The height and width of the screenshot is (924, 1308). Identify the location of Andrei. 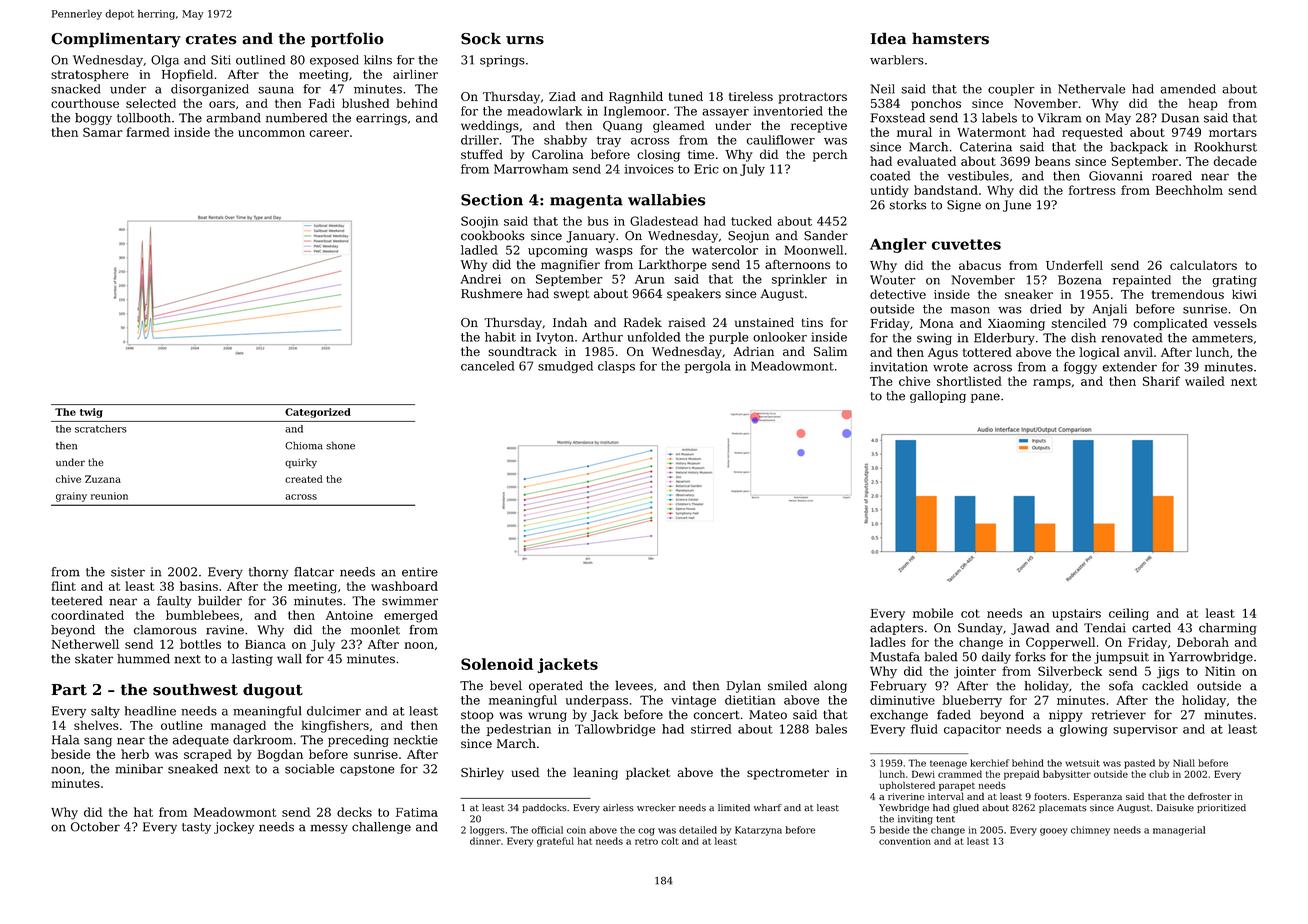
(480, 279).
